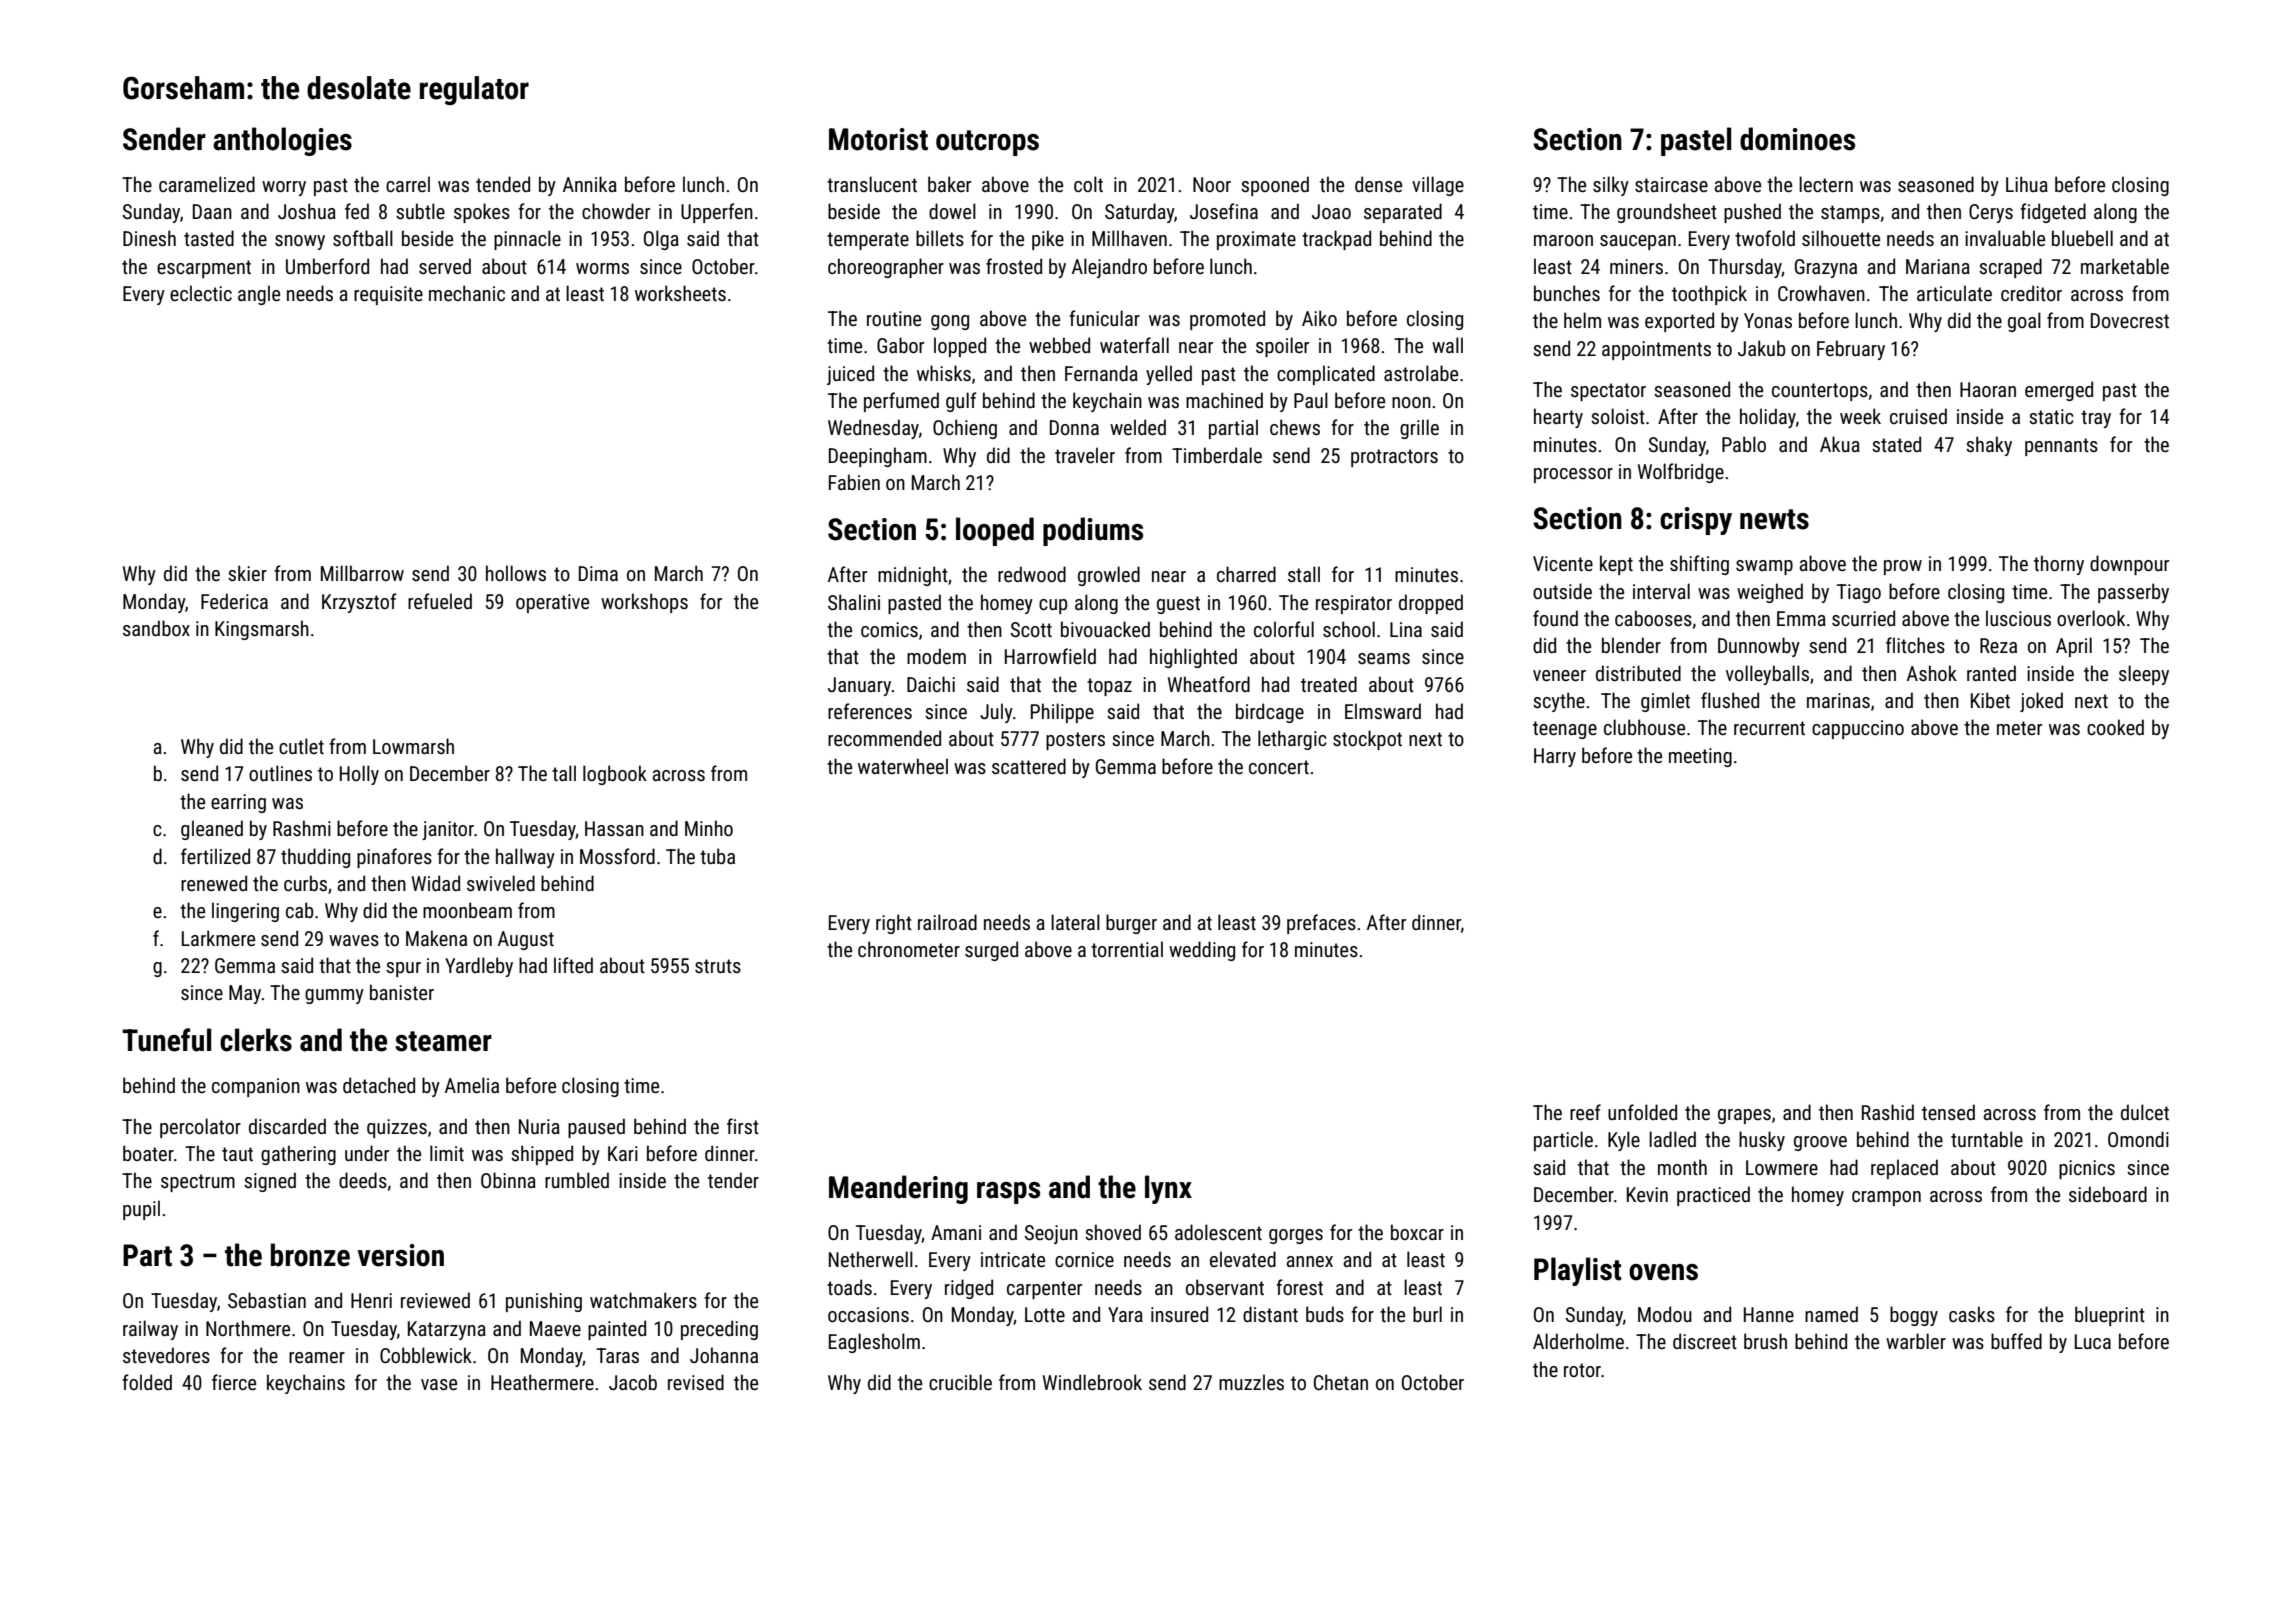 The image size is (2292, 1620). Describe the element at coordinates (878, 139) in the screenshot. I see `Motorist` at that location.
